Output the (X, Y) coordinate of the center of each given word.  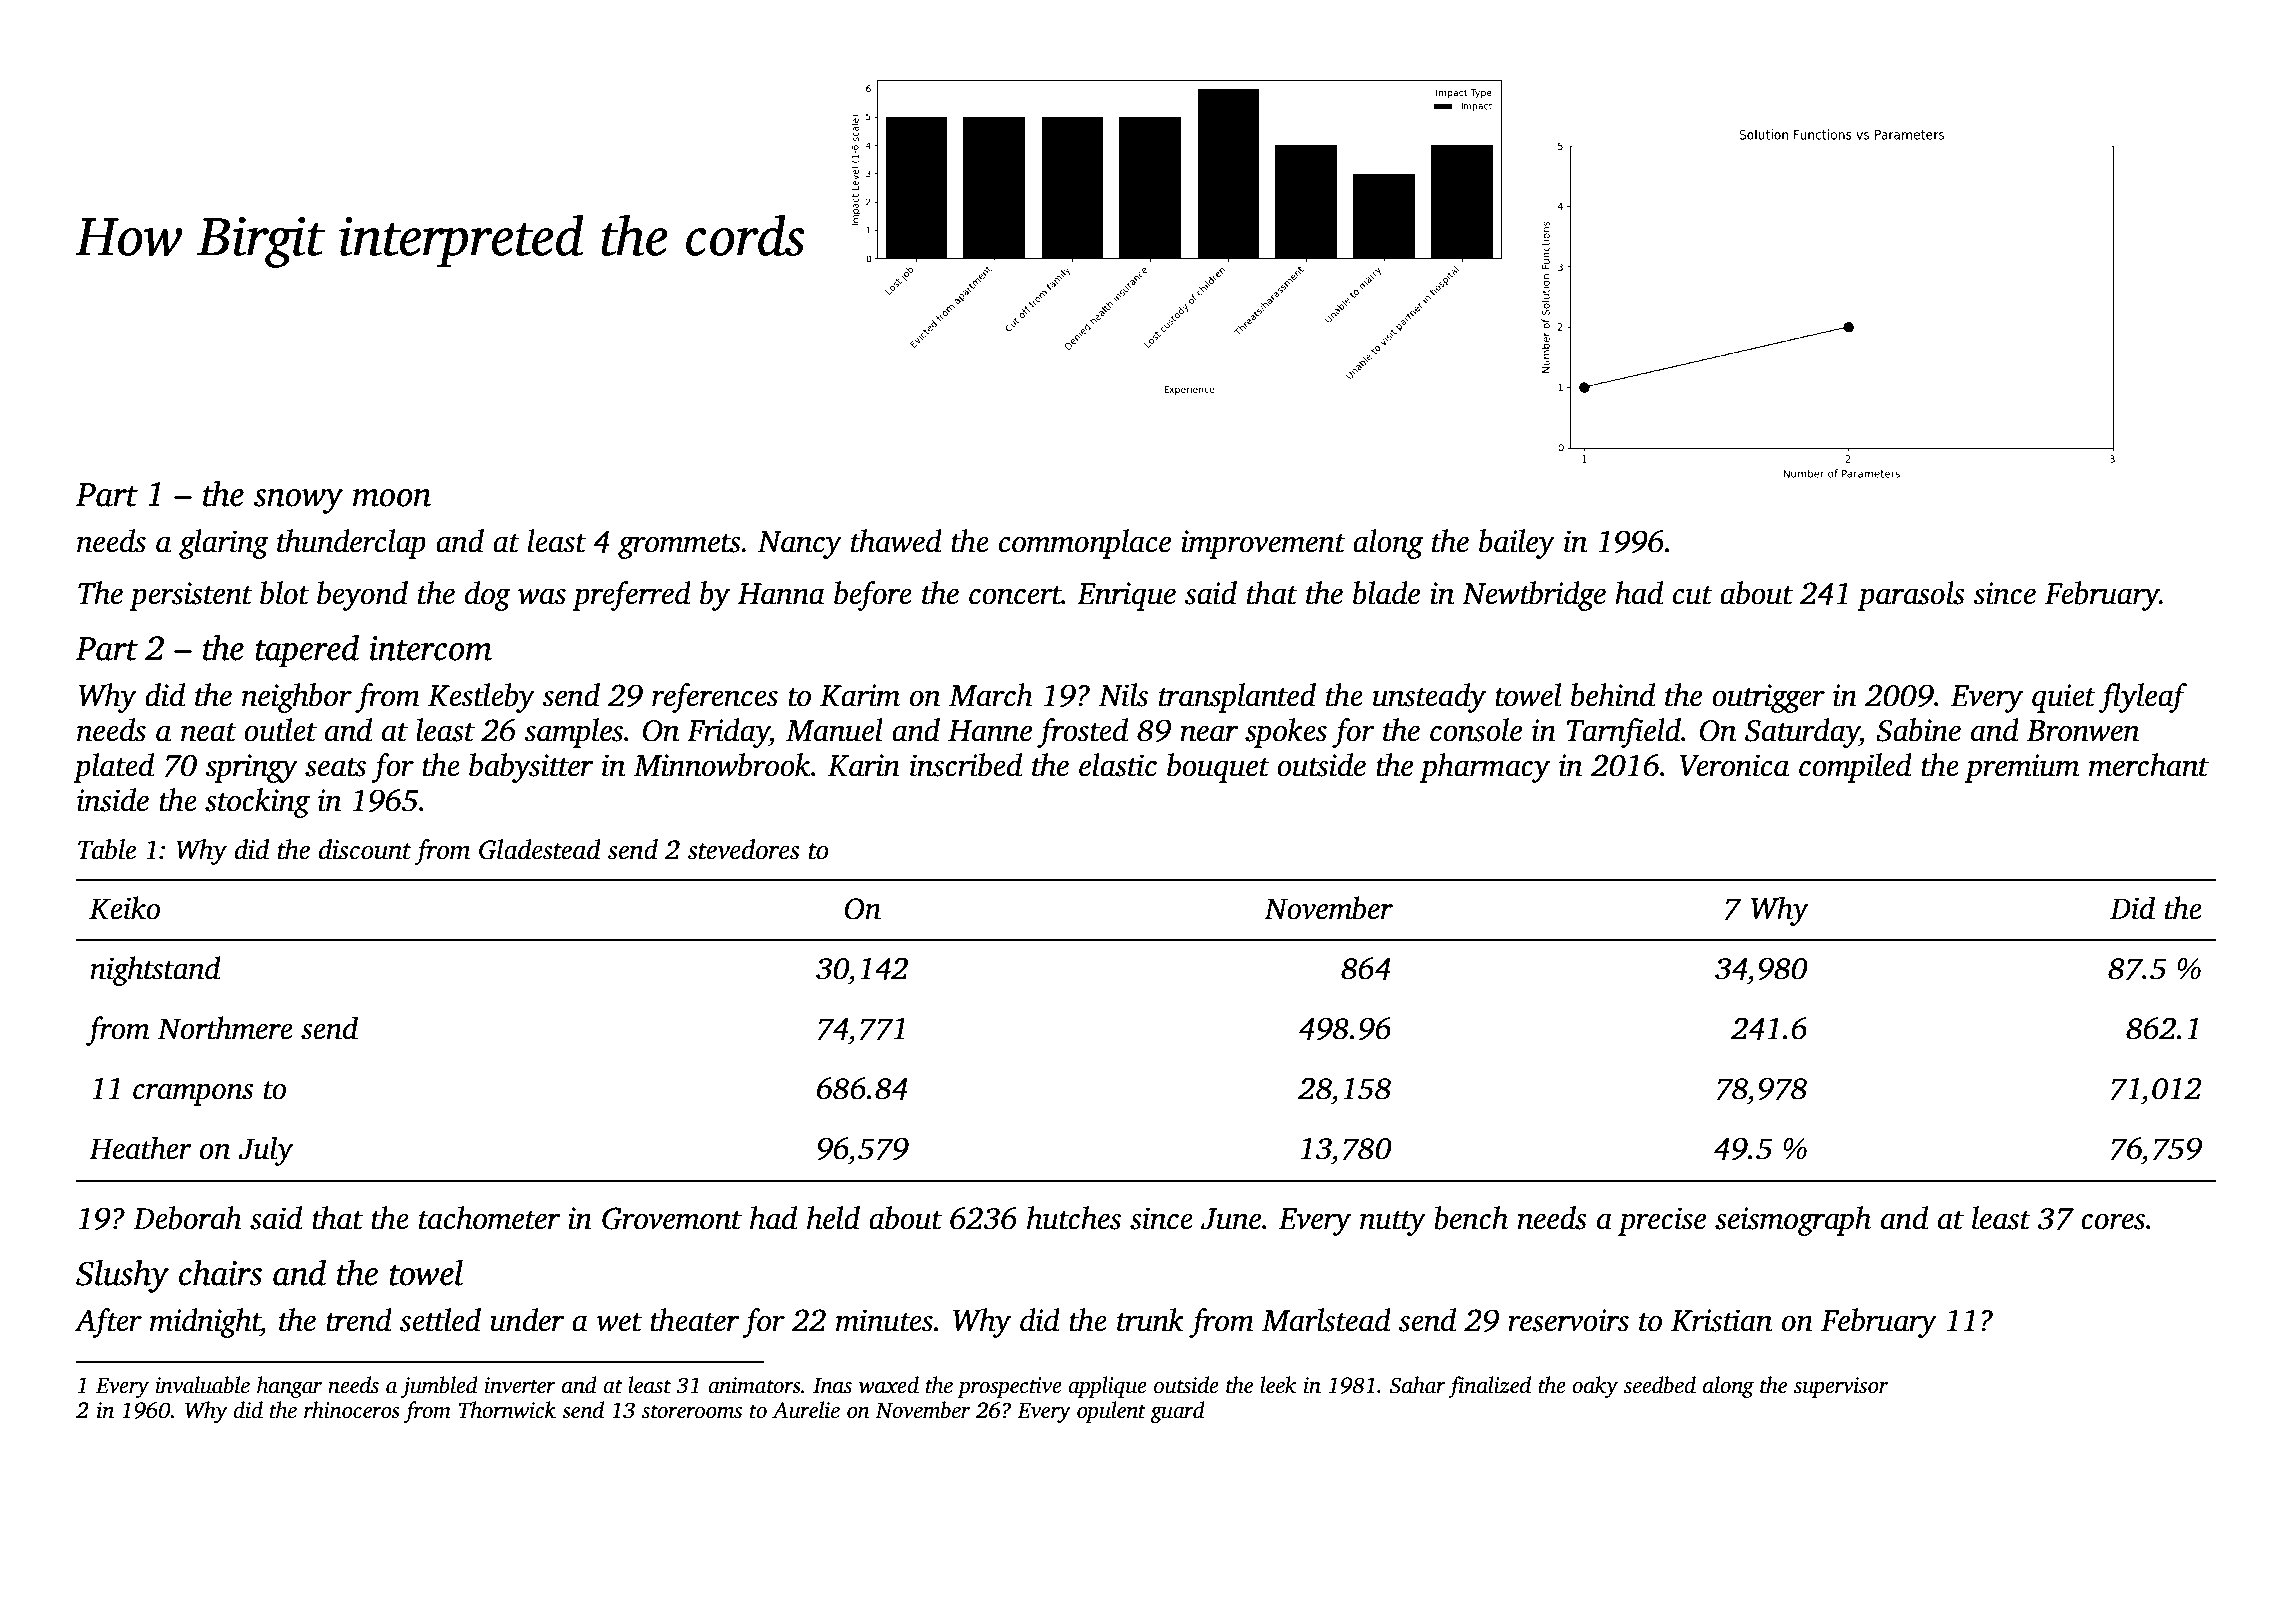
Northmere (225, 1028)
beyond (362, 596)
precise (1662, 1221)
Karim (860, 695)
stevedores (744, 849)
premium (2022, 768)
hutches (1074, 1218)
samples (573, 733)
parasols (1911, 596)
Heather (140, 1148)
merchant (2149, 765)
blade (1386, 593)
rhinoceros (352, 1410)
